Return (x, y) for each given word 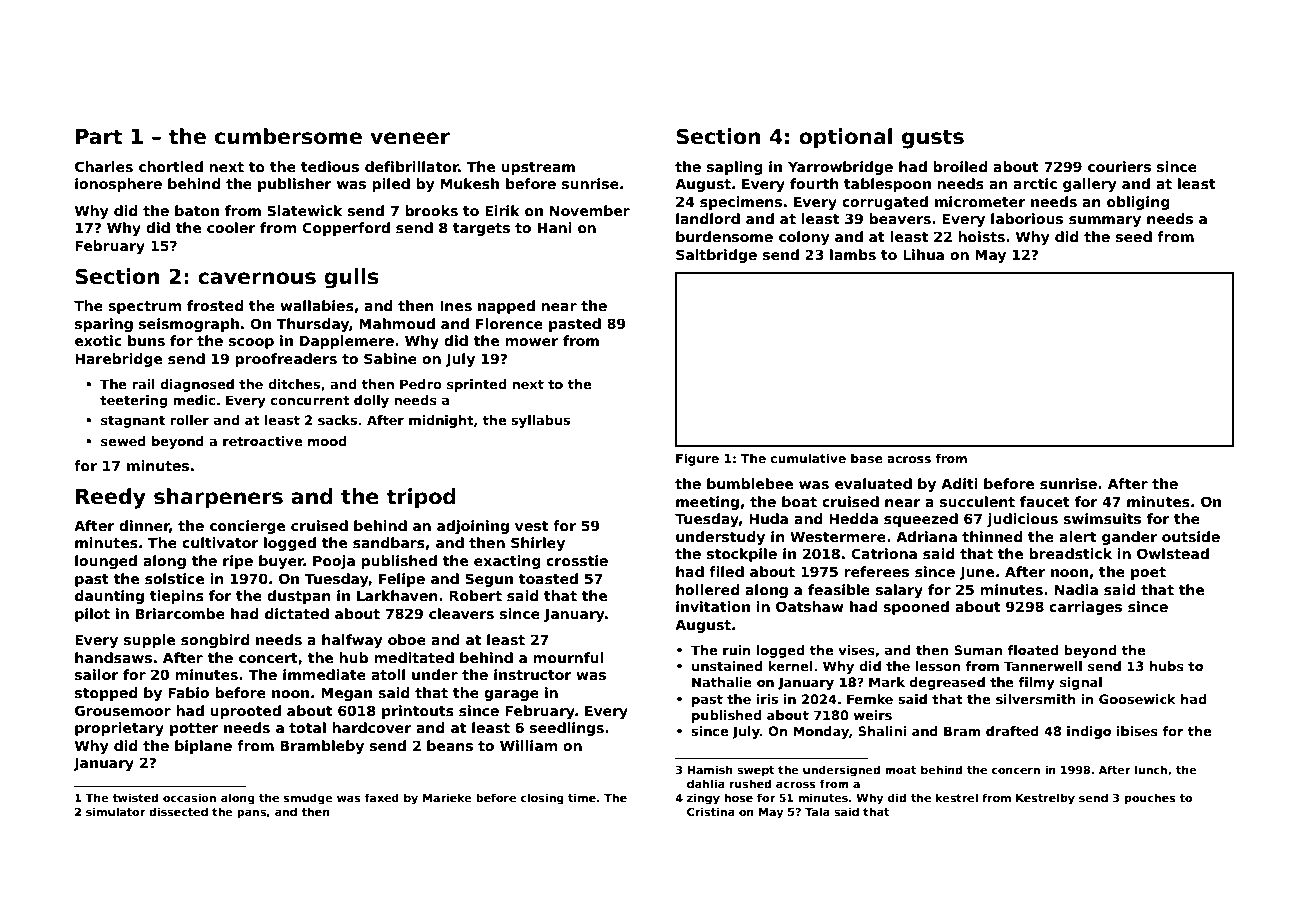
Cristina (711, 811)
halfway (352, 641)
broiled (960, 166)
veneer (410, 138)
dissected (178, 811)
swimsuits (1102, 518)
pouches (1150, 798)
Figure (697, 459)
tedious (330, 166)
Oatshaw (810, 606)
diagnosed (197, 385)
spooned (916, 608)
